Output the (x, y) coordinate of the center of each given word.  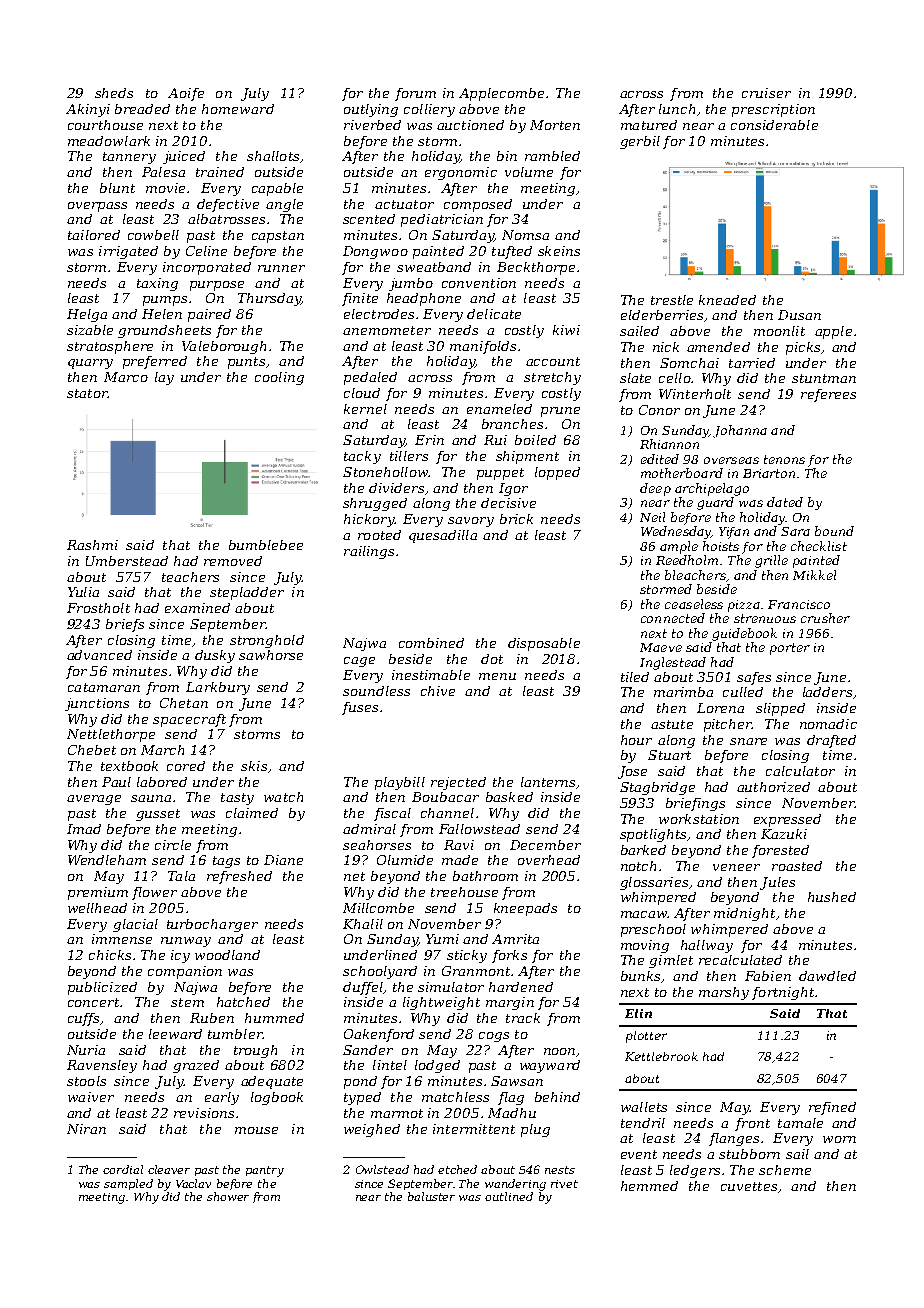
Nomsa (525, 235)
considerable (774, 125)
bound (834, 531)
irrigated (128, 252)
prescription (773, 110)
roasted (797, 866)
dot (492, 659)
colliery (429, 110)
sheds (114, 93)
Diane (283, 860)
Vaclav (193, 1183)
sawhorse (271, 655)
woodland (227, 955)
